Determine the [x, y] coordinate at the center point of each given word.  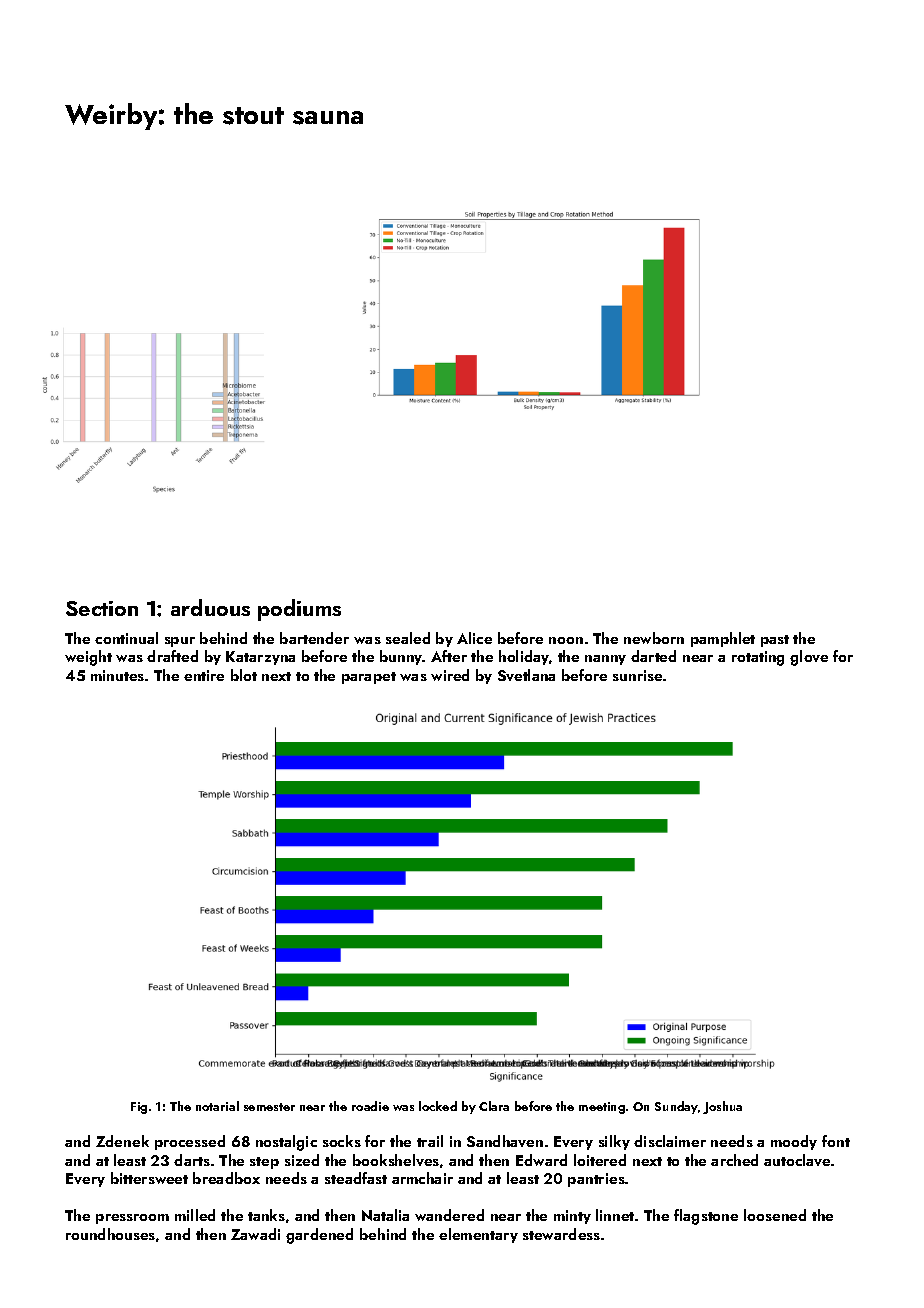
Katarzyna [260, 658]
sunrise [637, 675]
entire [204, 675]
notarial [217, 1106]
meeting [602, 1108]
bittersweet [149, 1178]
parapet [369, 678]
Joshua [722, 1107]
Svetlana [526, 675]
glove [809, 658]
